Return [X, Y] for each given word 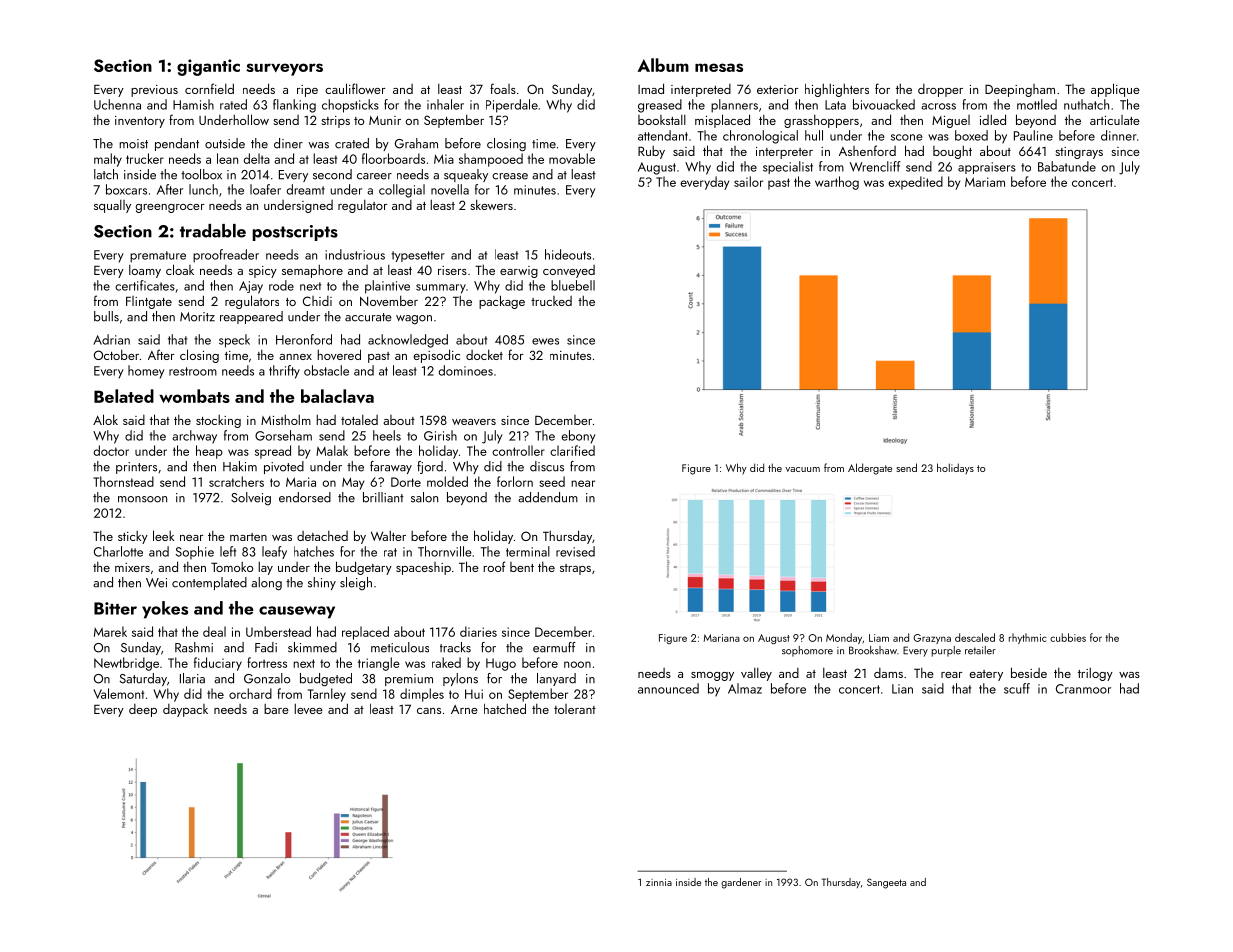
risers [452, 270]
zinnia [659, 882]
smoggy [712, 676]
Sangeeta [886, 883]
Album [663, 65]
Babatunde [1067, 166]
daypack [185, 710]
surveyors [284, 69]
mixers [132, 567]
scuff [1017, 688]
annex [295, 357]
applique [1115, 90]
